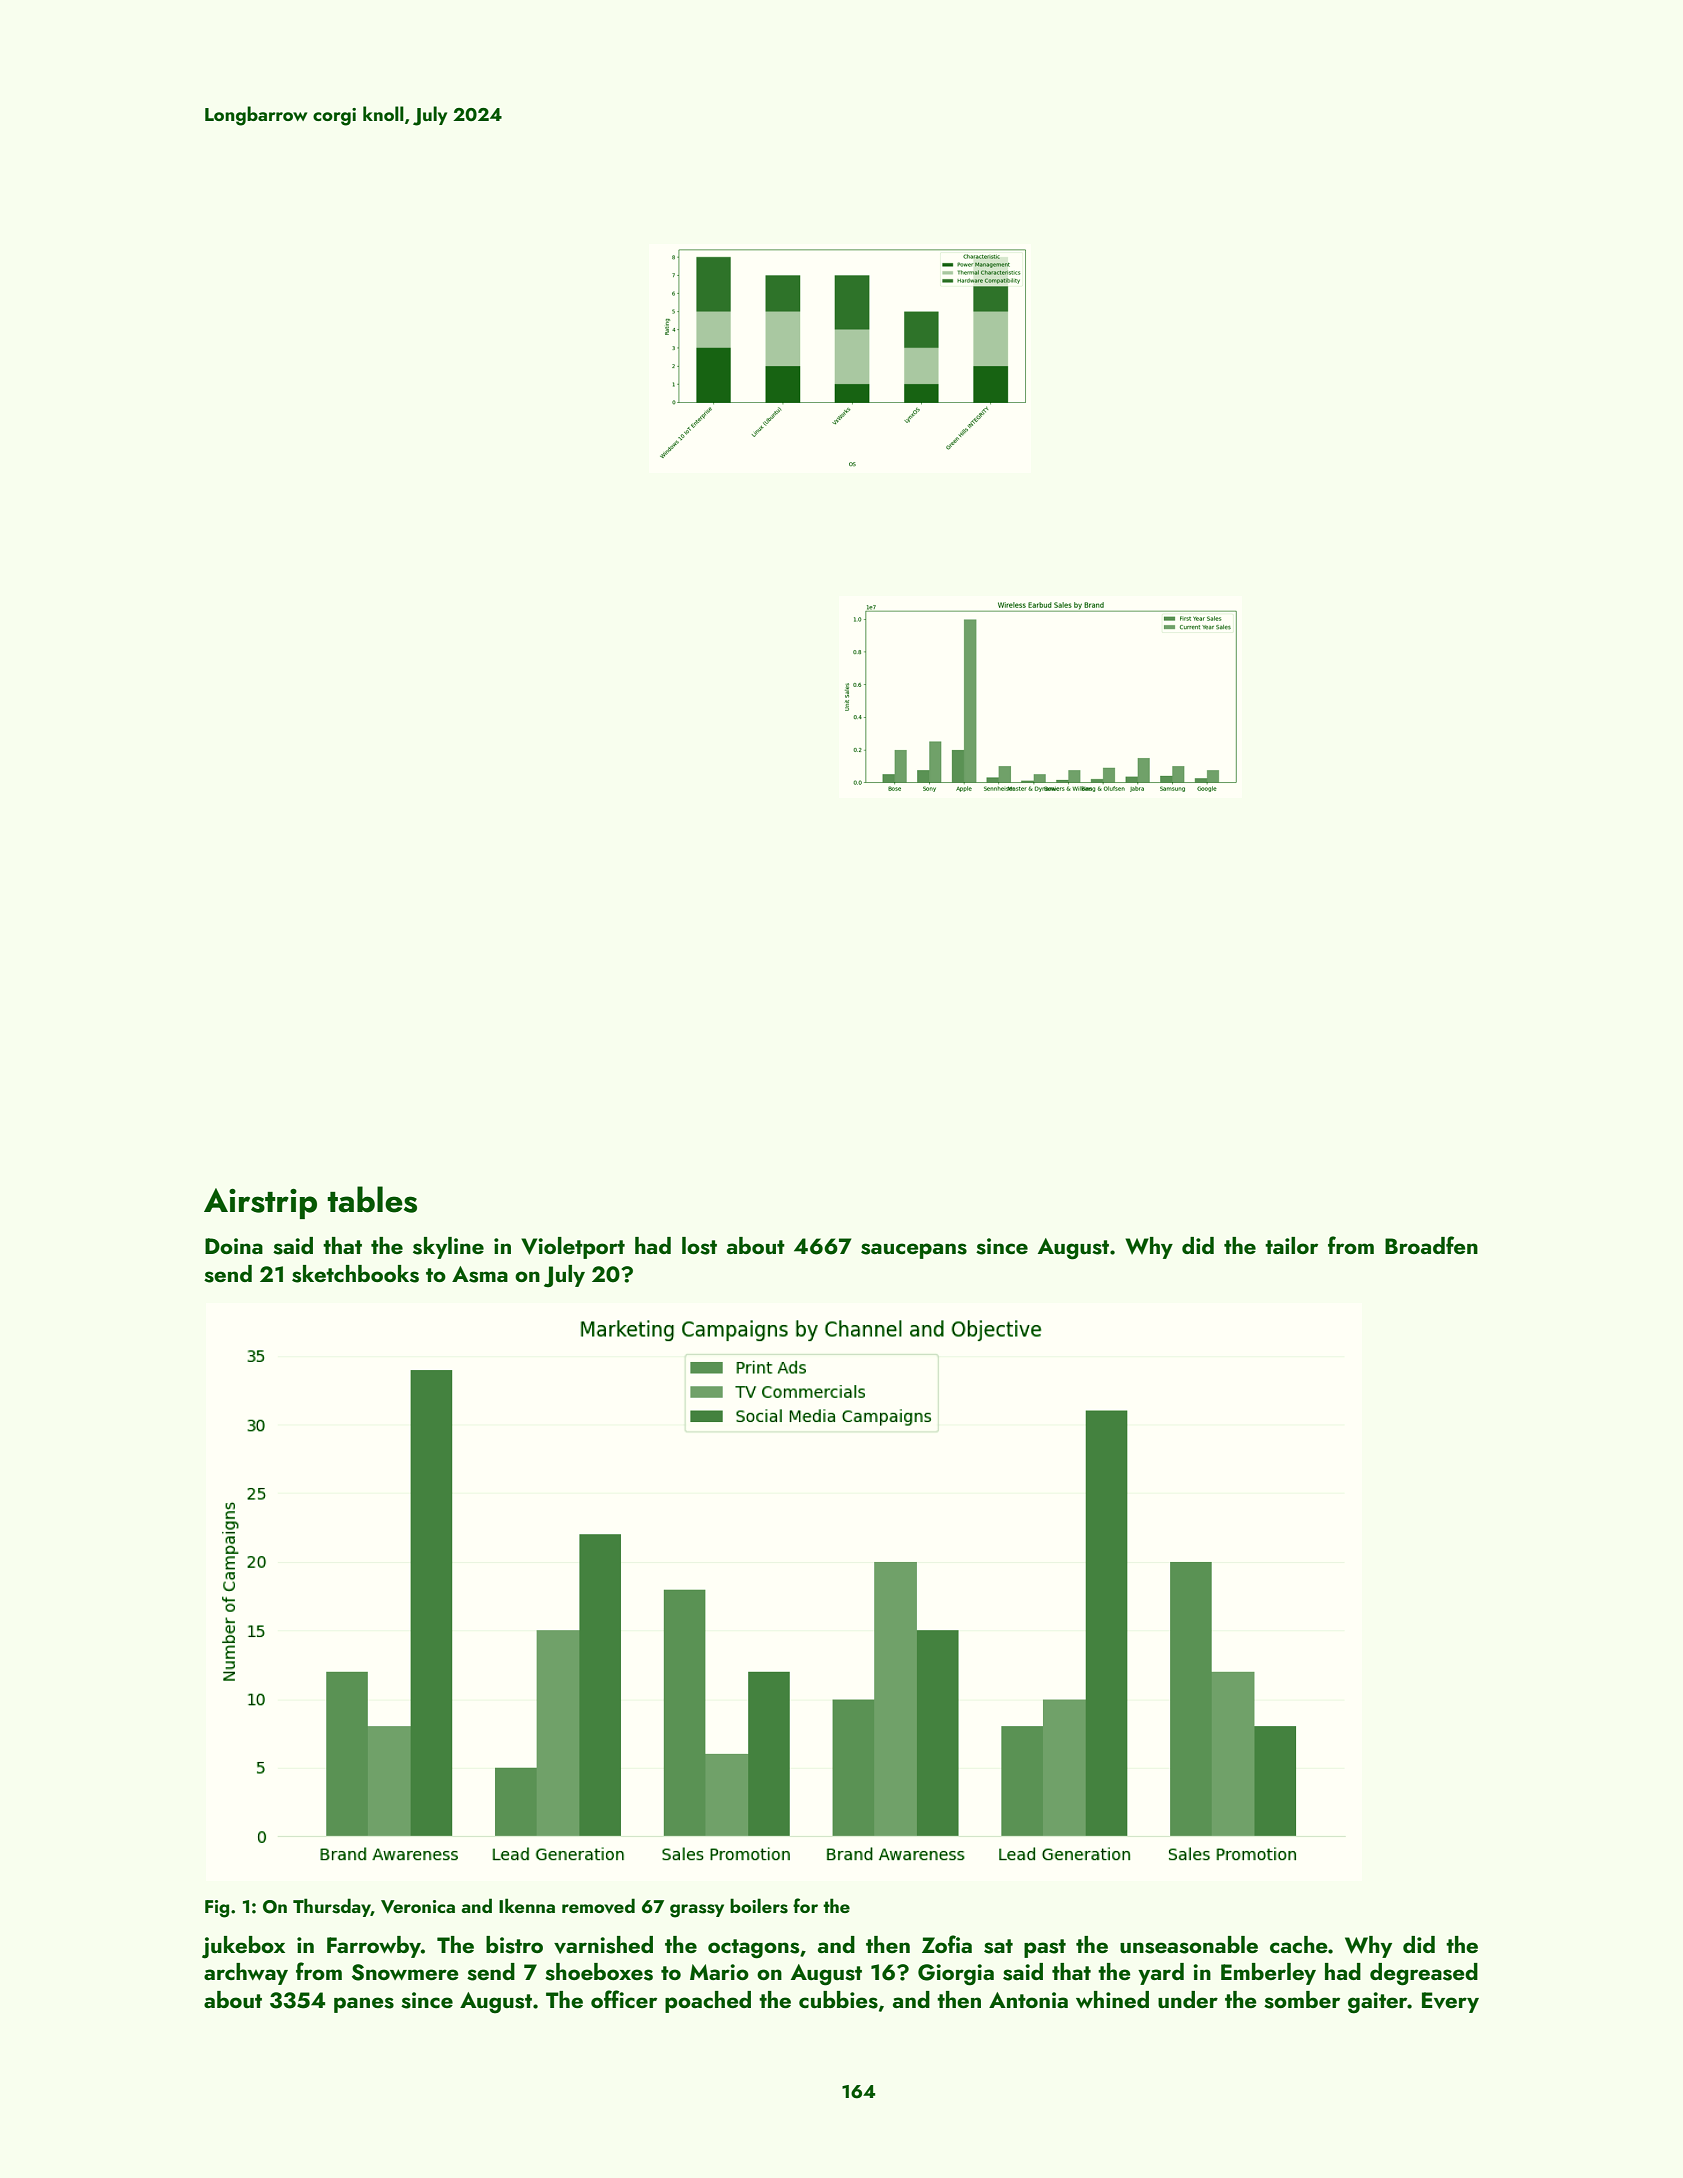 The width and height of the screenshot is (1683, 2178). Describe the element at coordinates (708, 2002) in the screenshot. I see `poached` at that location.
